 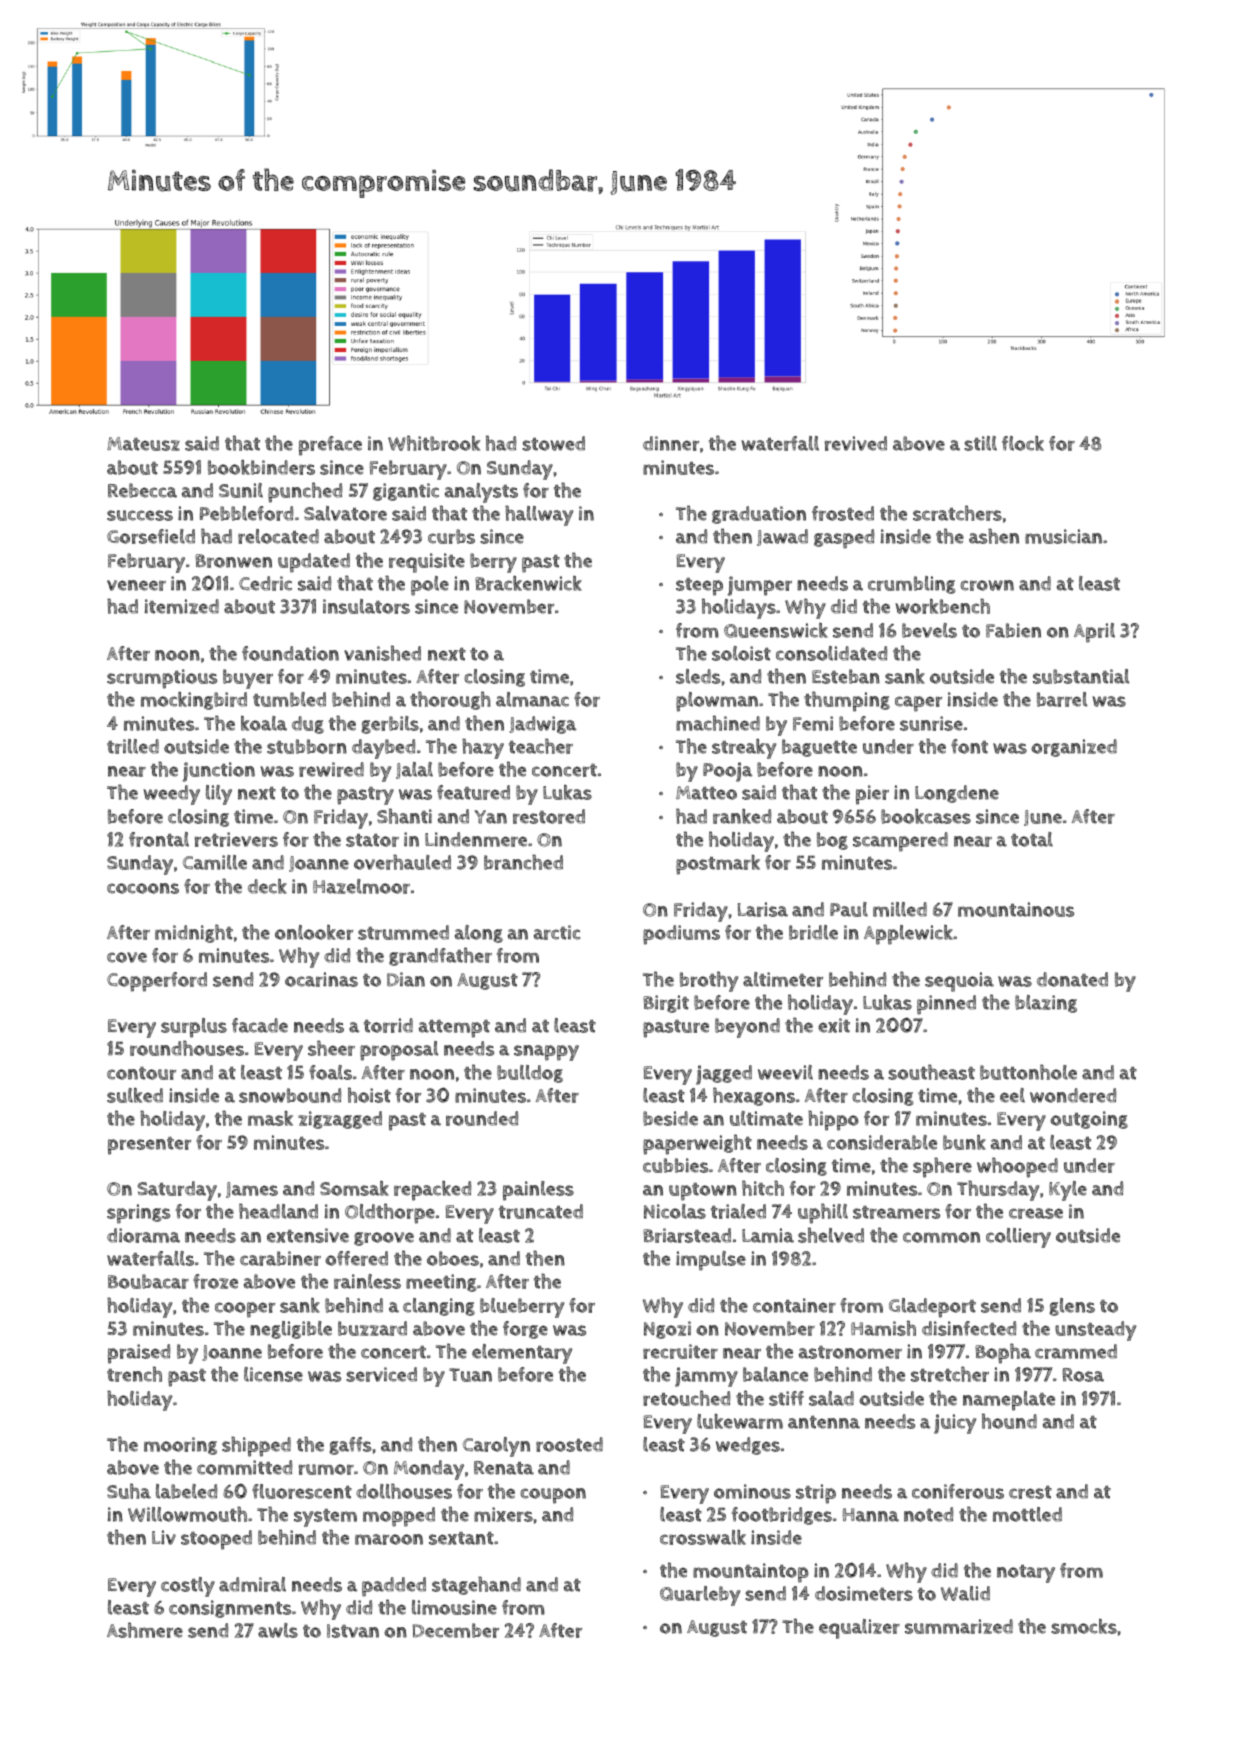 I want to click on Ashmere, so click(x=145, y=1630).
